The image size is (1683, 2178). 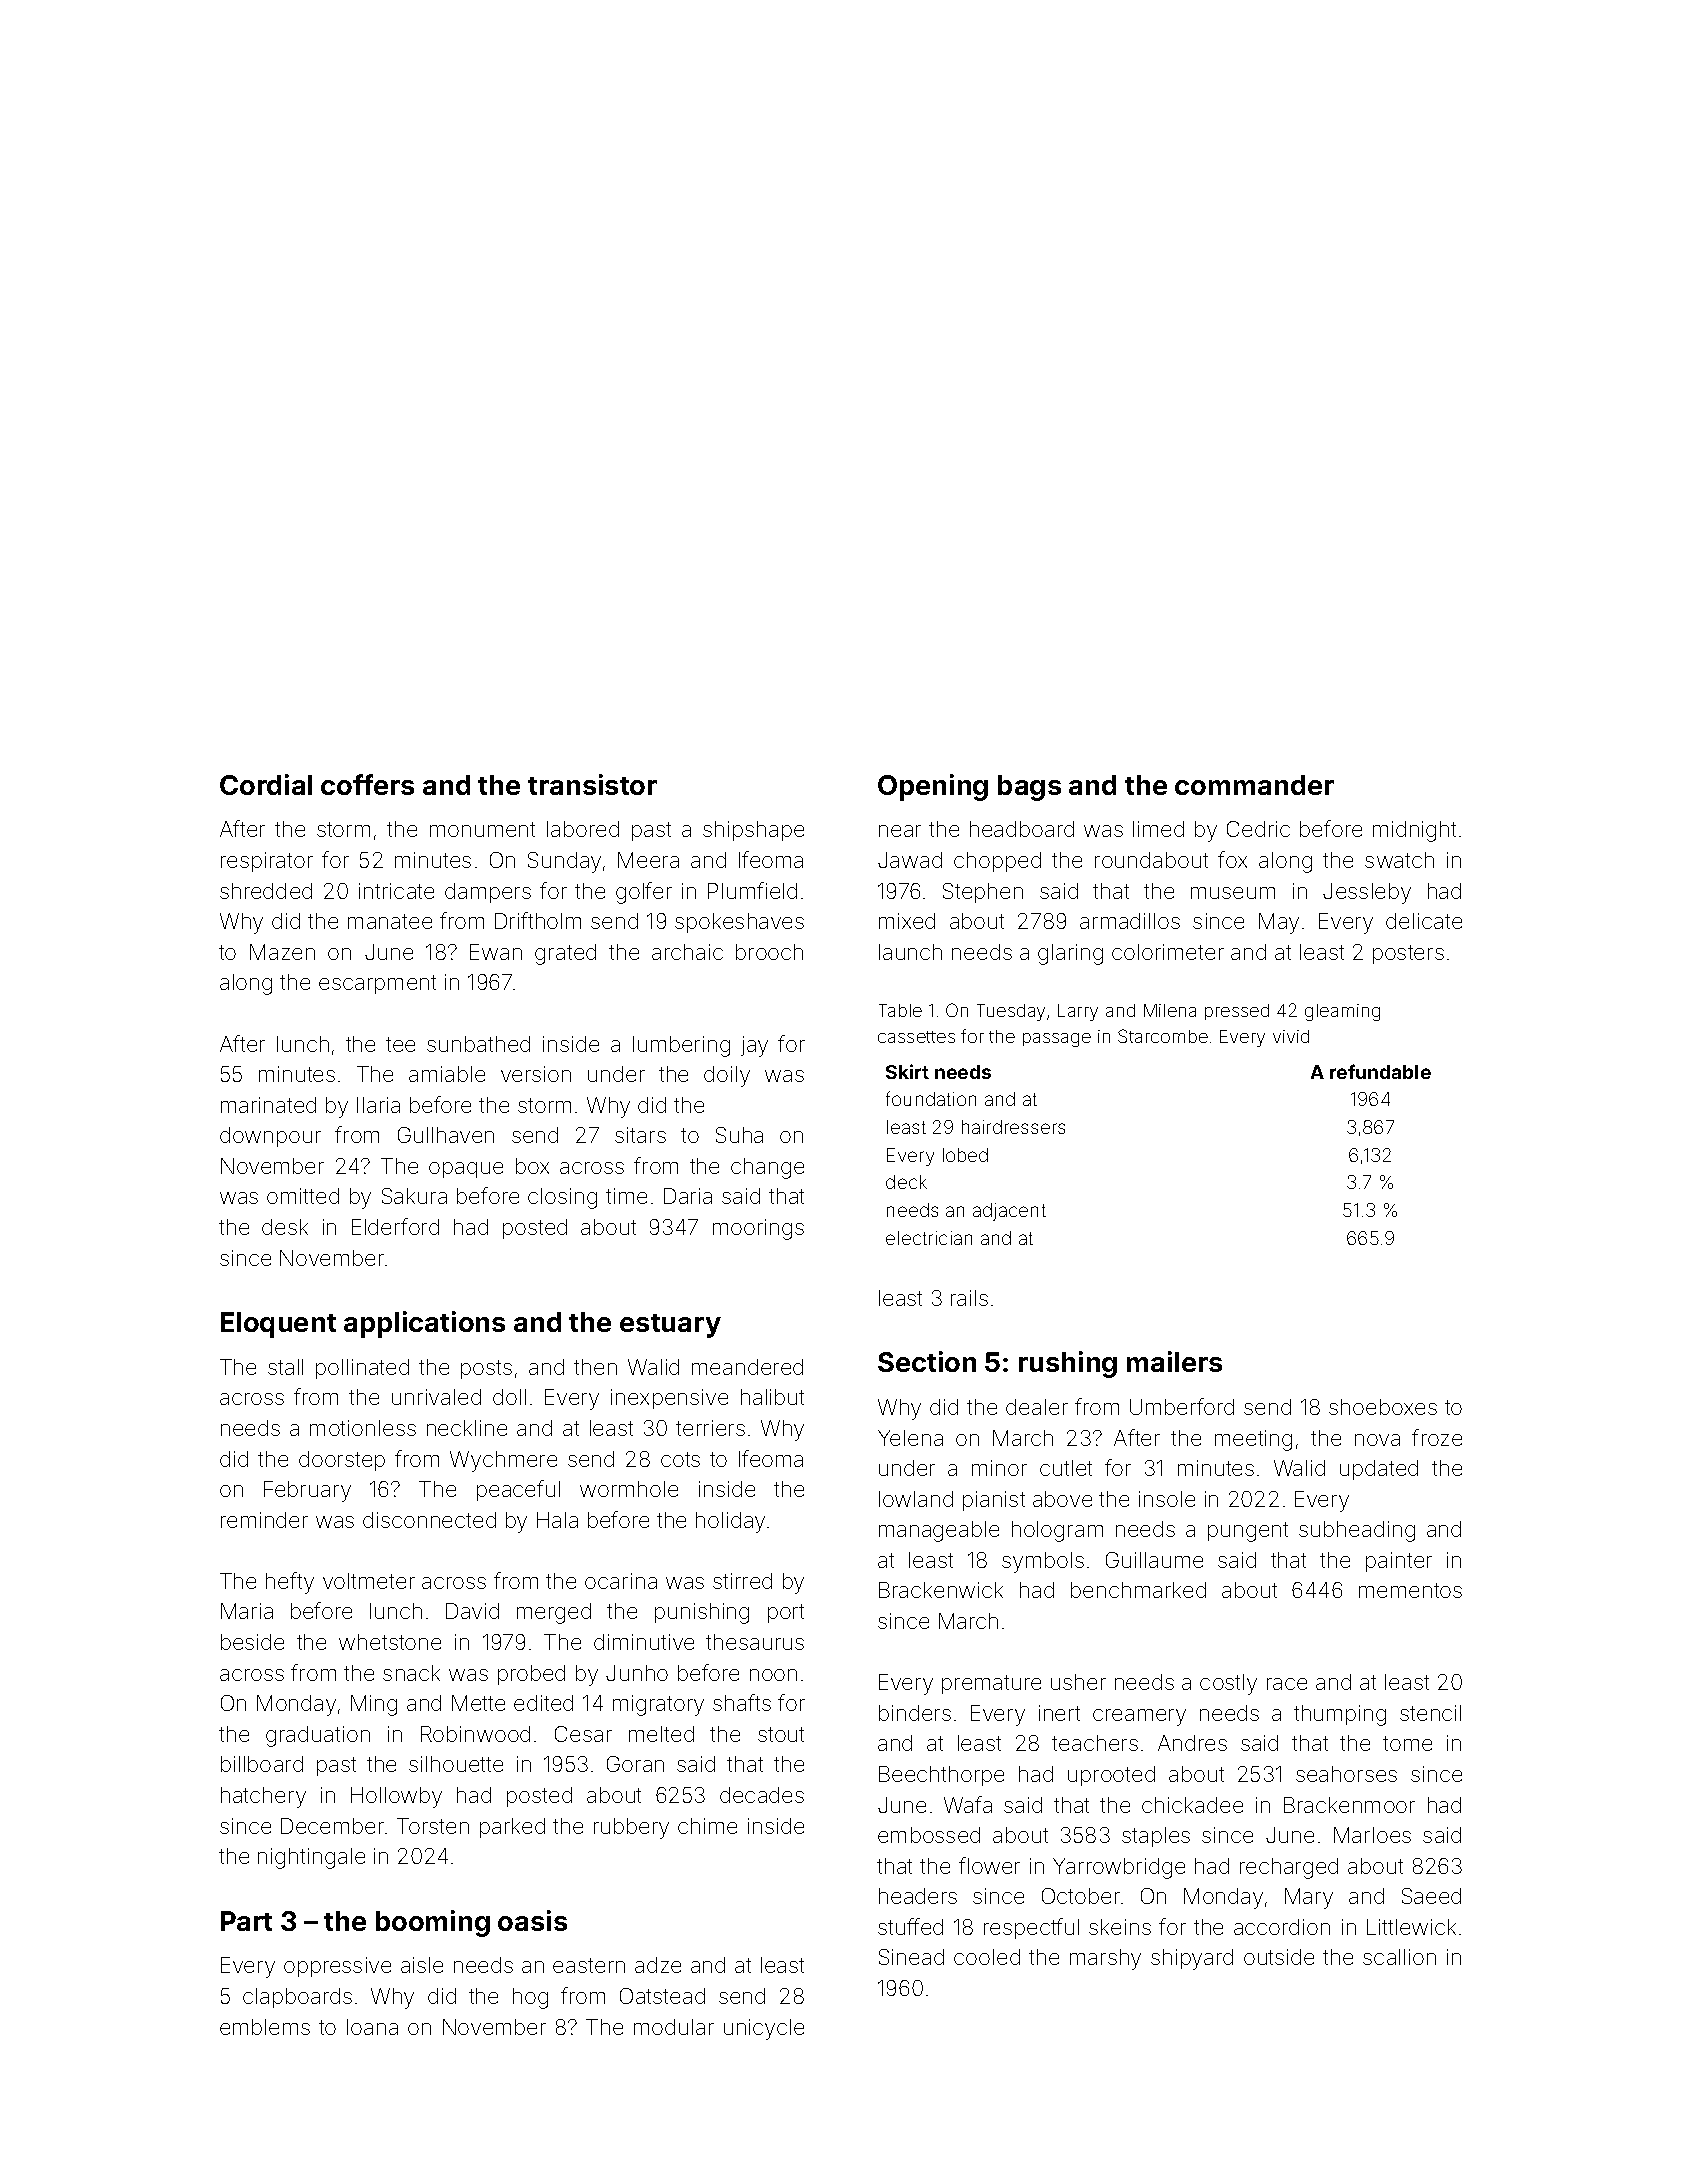 I want to click on Eloquent, so click(x=278, y=1325).
